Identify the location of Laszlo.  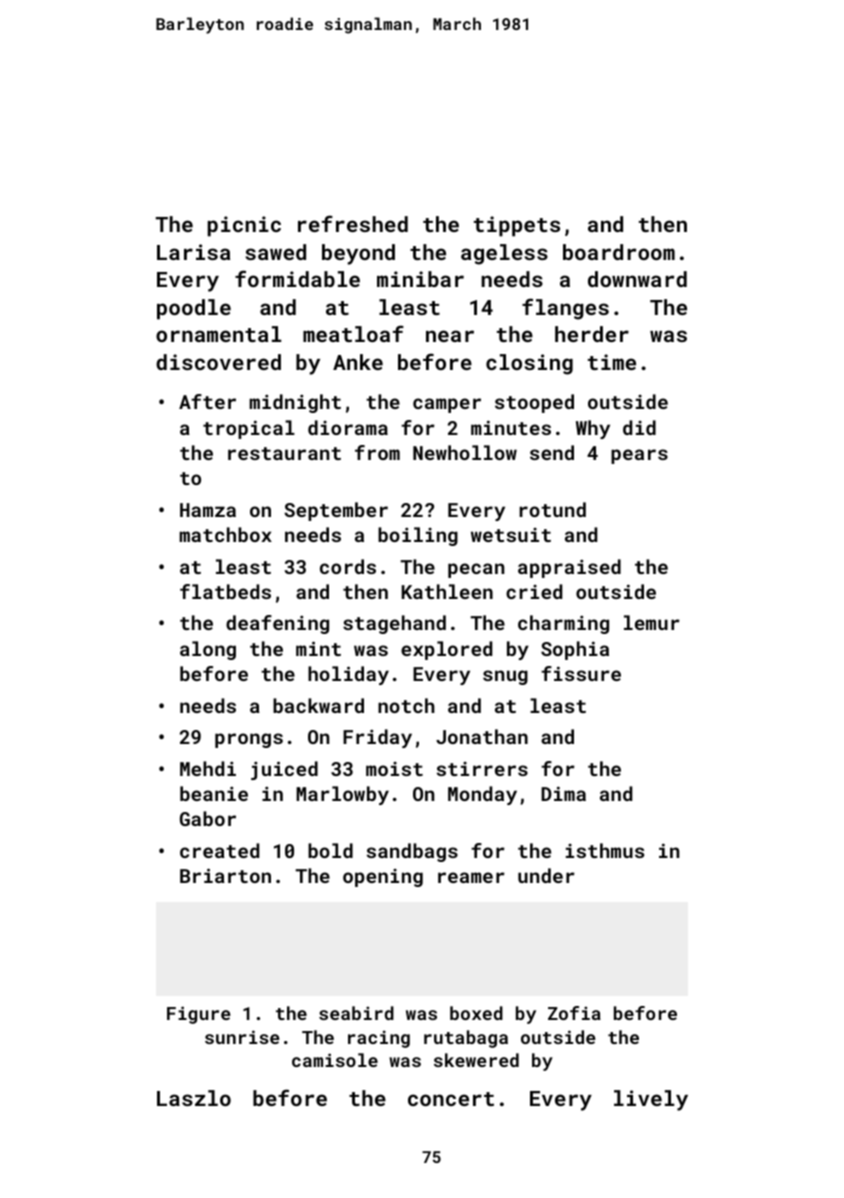
(194, 1098).
